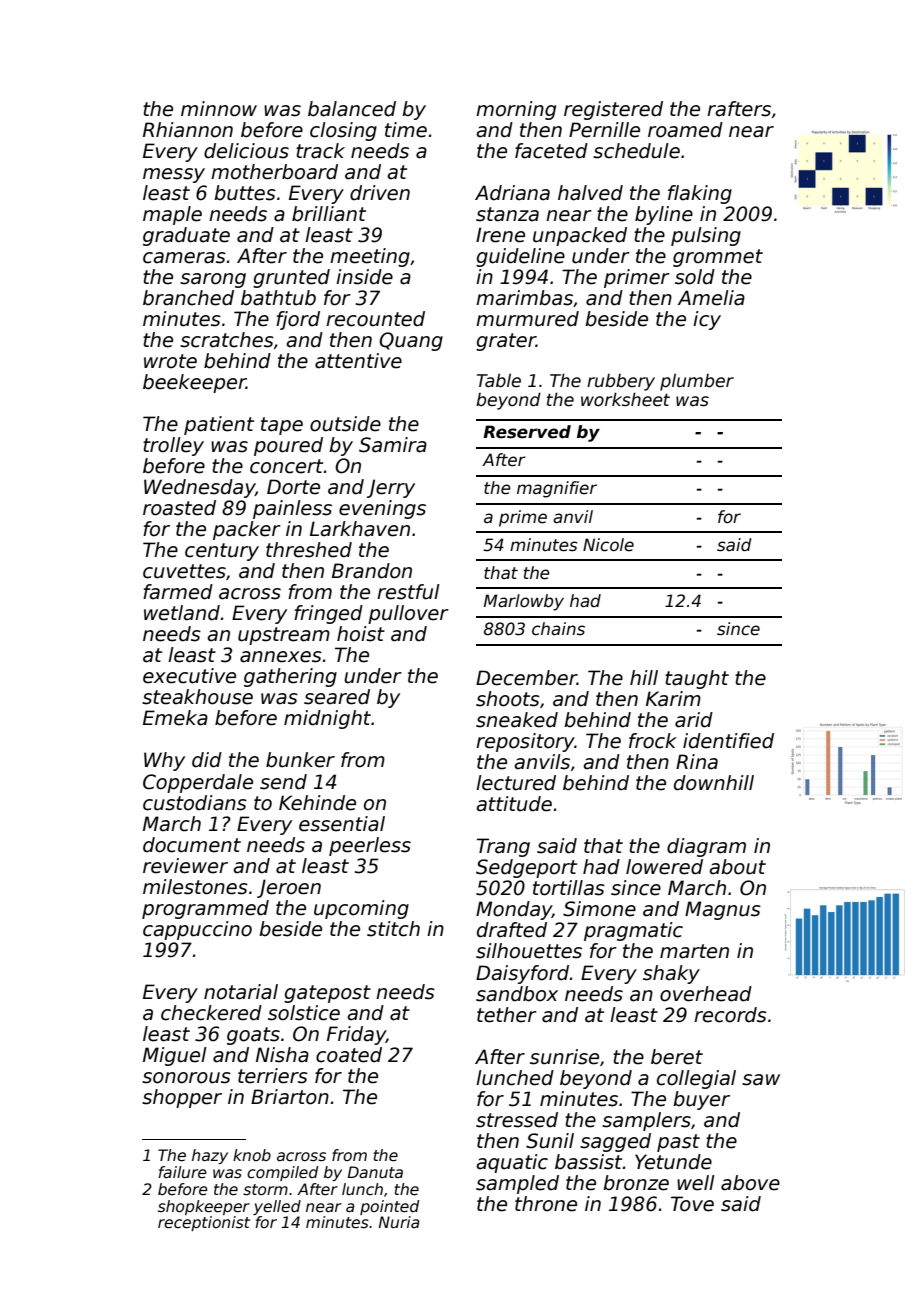  I want to click on minnow, so click(219, 109).
